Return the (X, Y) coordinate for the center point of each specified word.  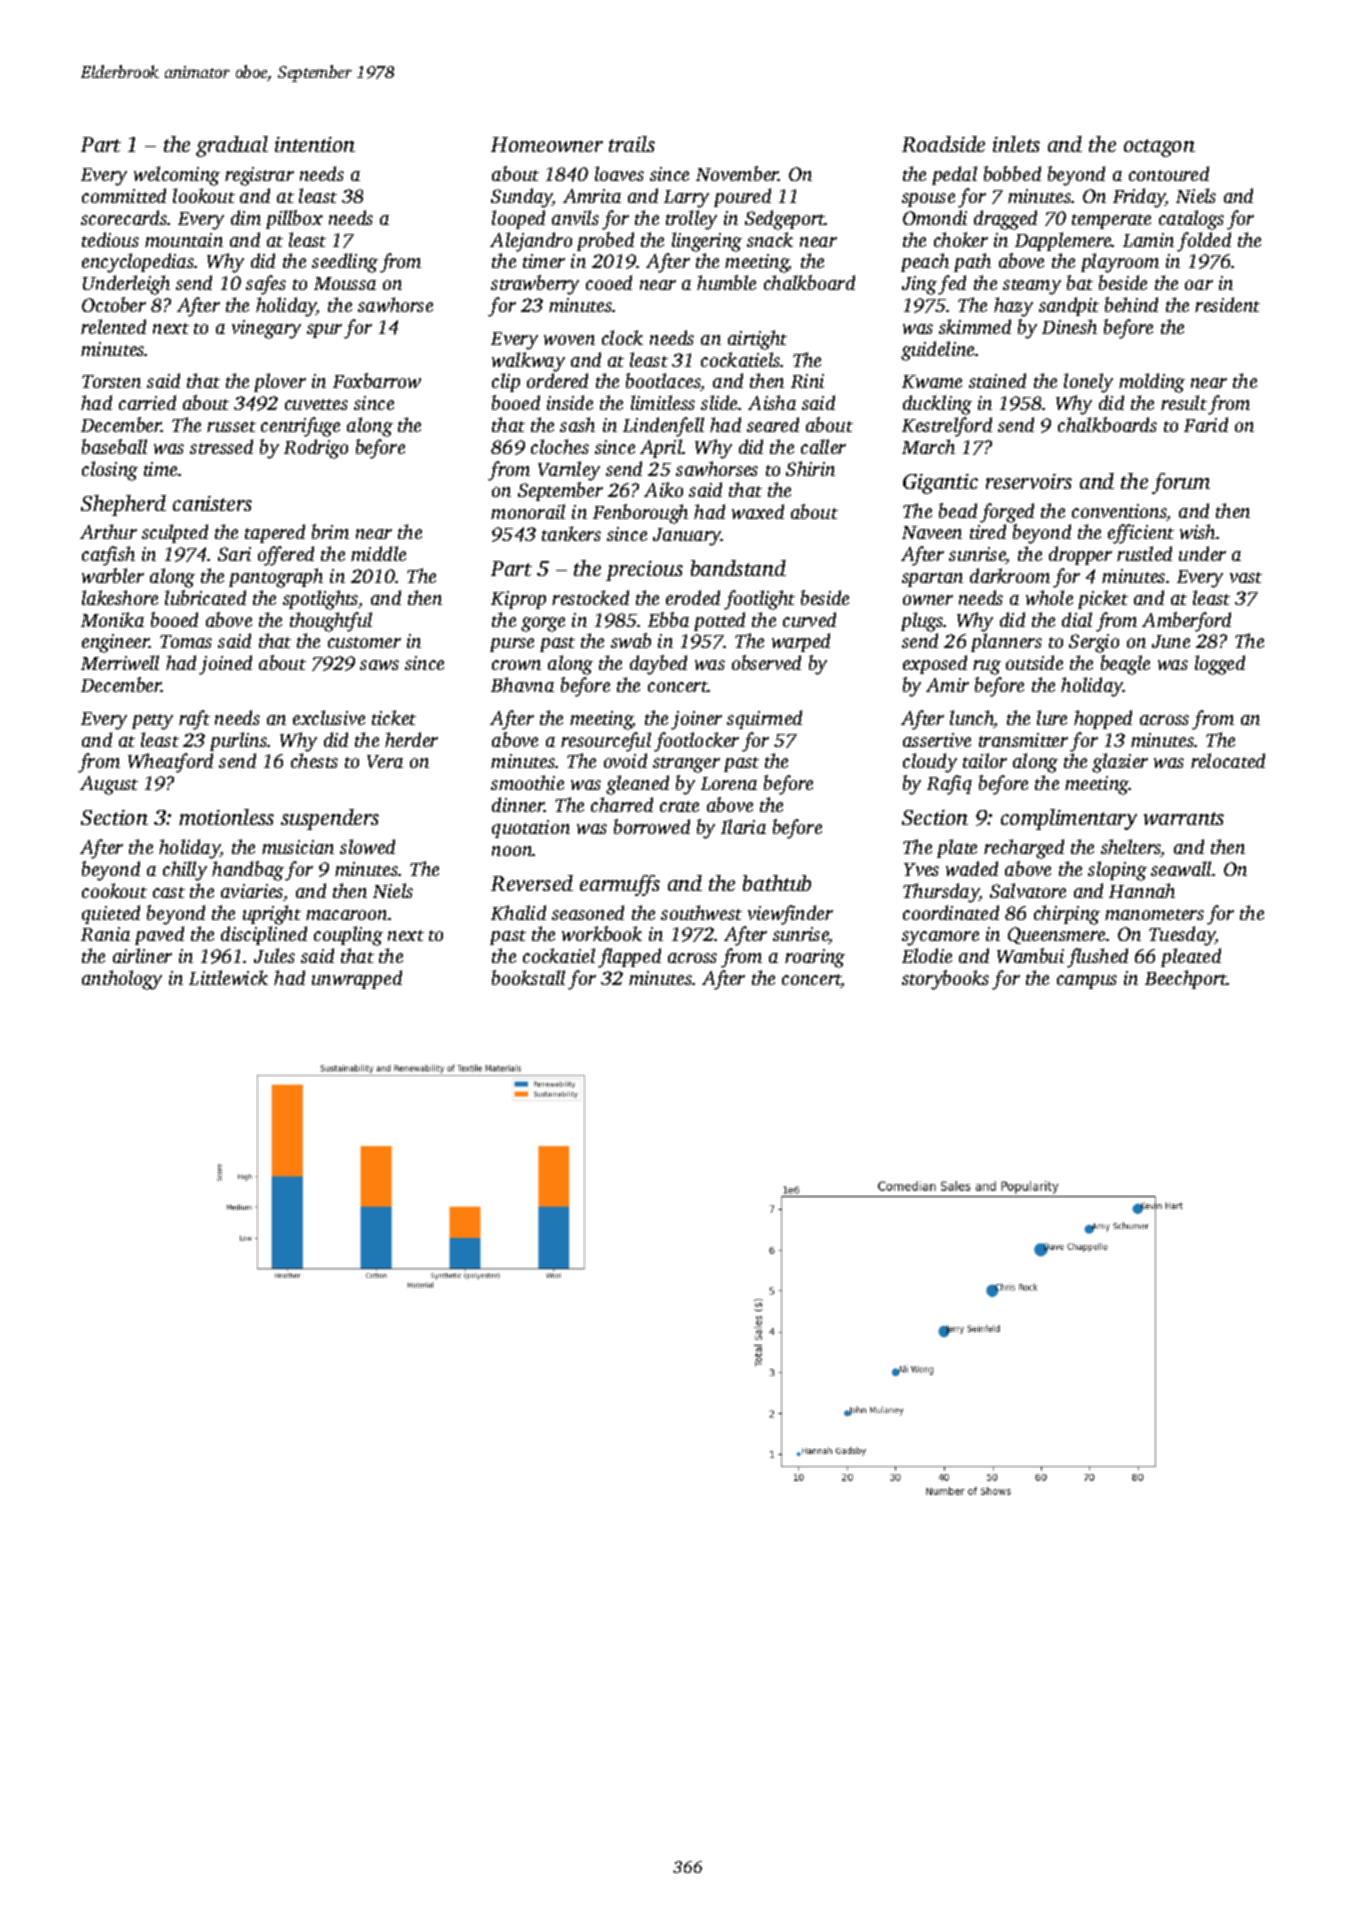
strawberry (535, 285)
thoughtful (331, 622)
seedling (345, 263)
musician (298, 847)
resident (1227, 304)
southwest (701, 912)
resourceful (606, 742)
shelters (1131, 848)
